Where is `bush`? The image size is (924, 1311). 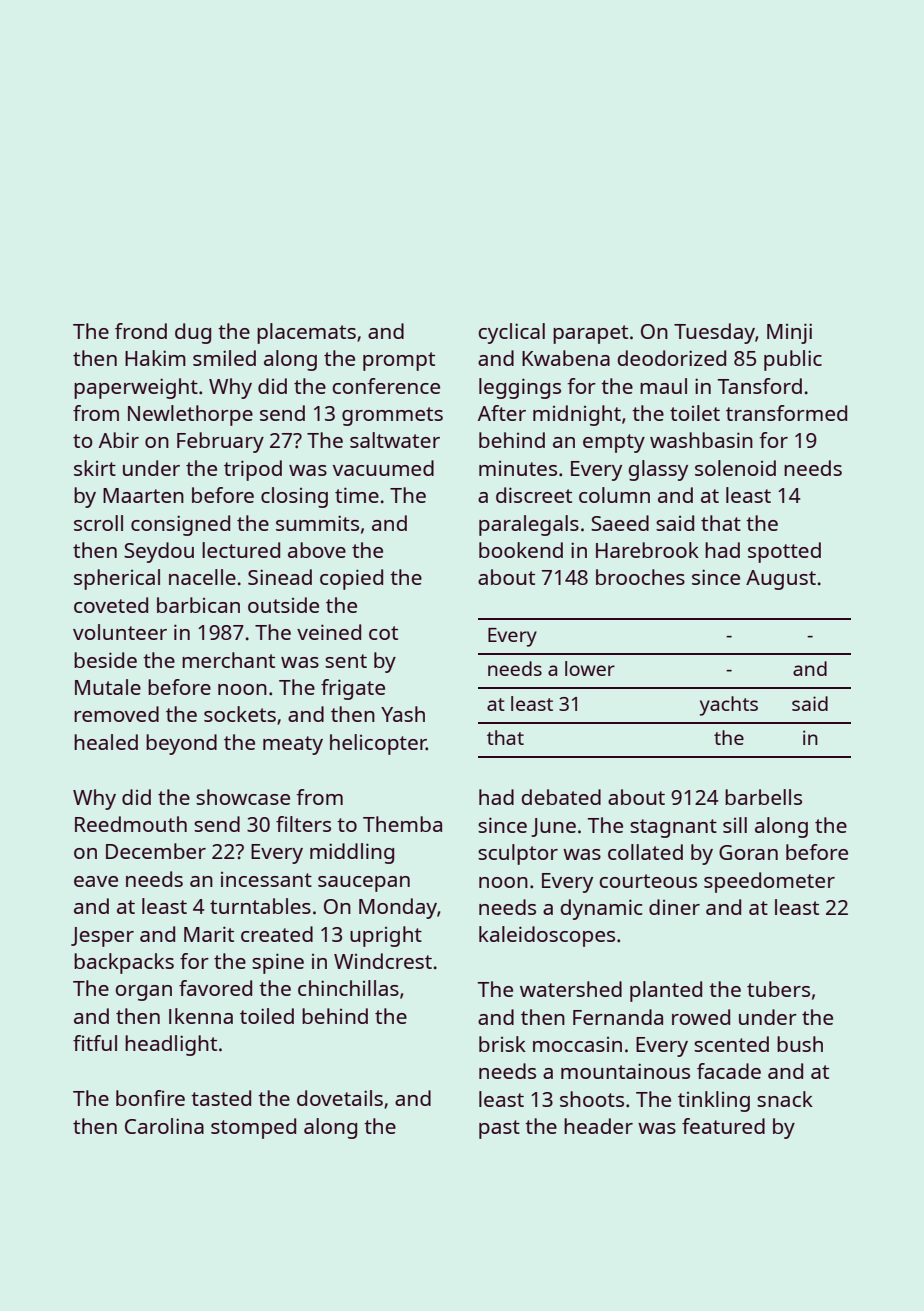 bush is located at coordinates (800, 1044).
